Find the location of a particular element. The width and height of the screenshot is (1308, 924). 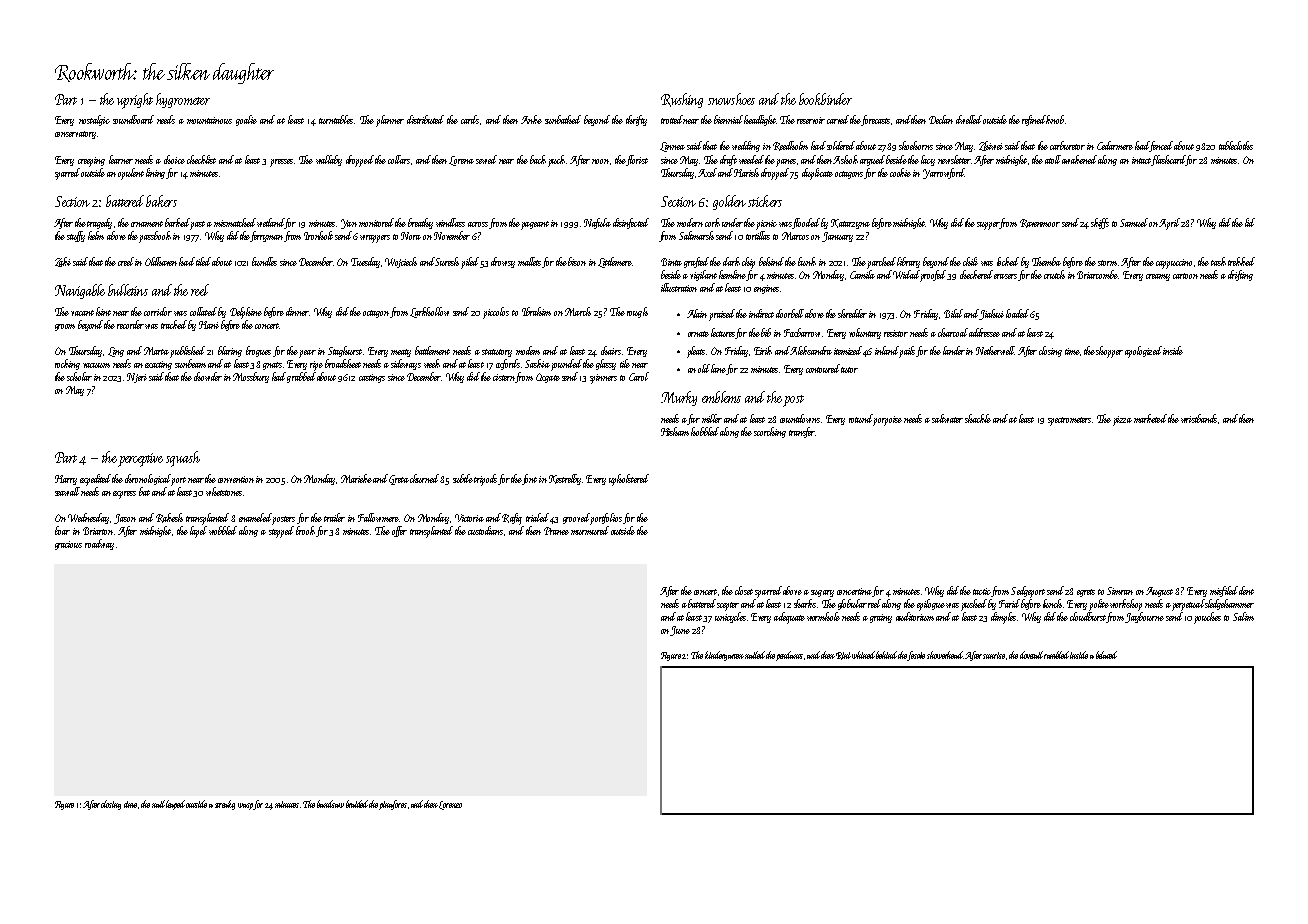

bookbinder is located at coordinates (825, 99).
